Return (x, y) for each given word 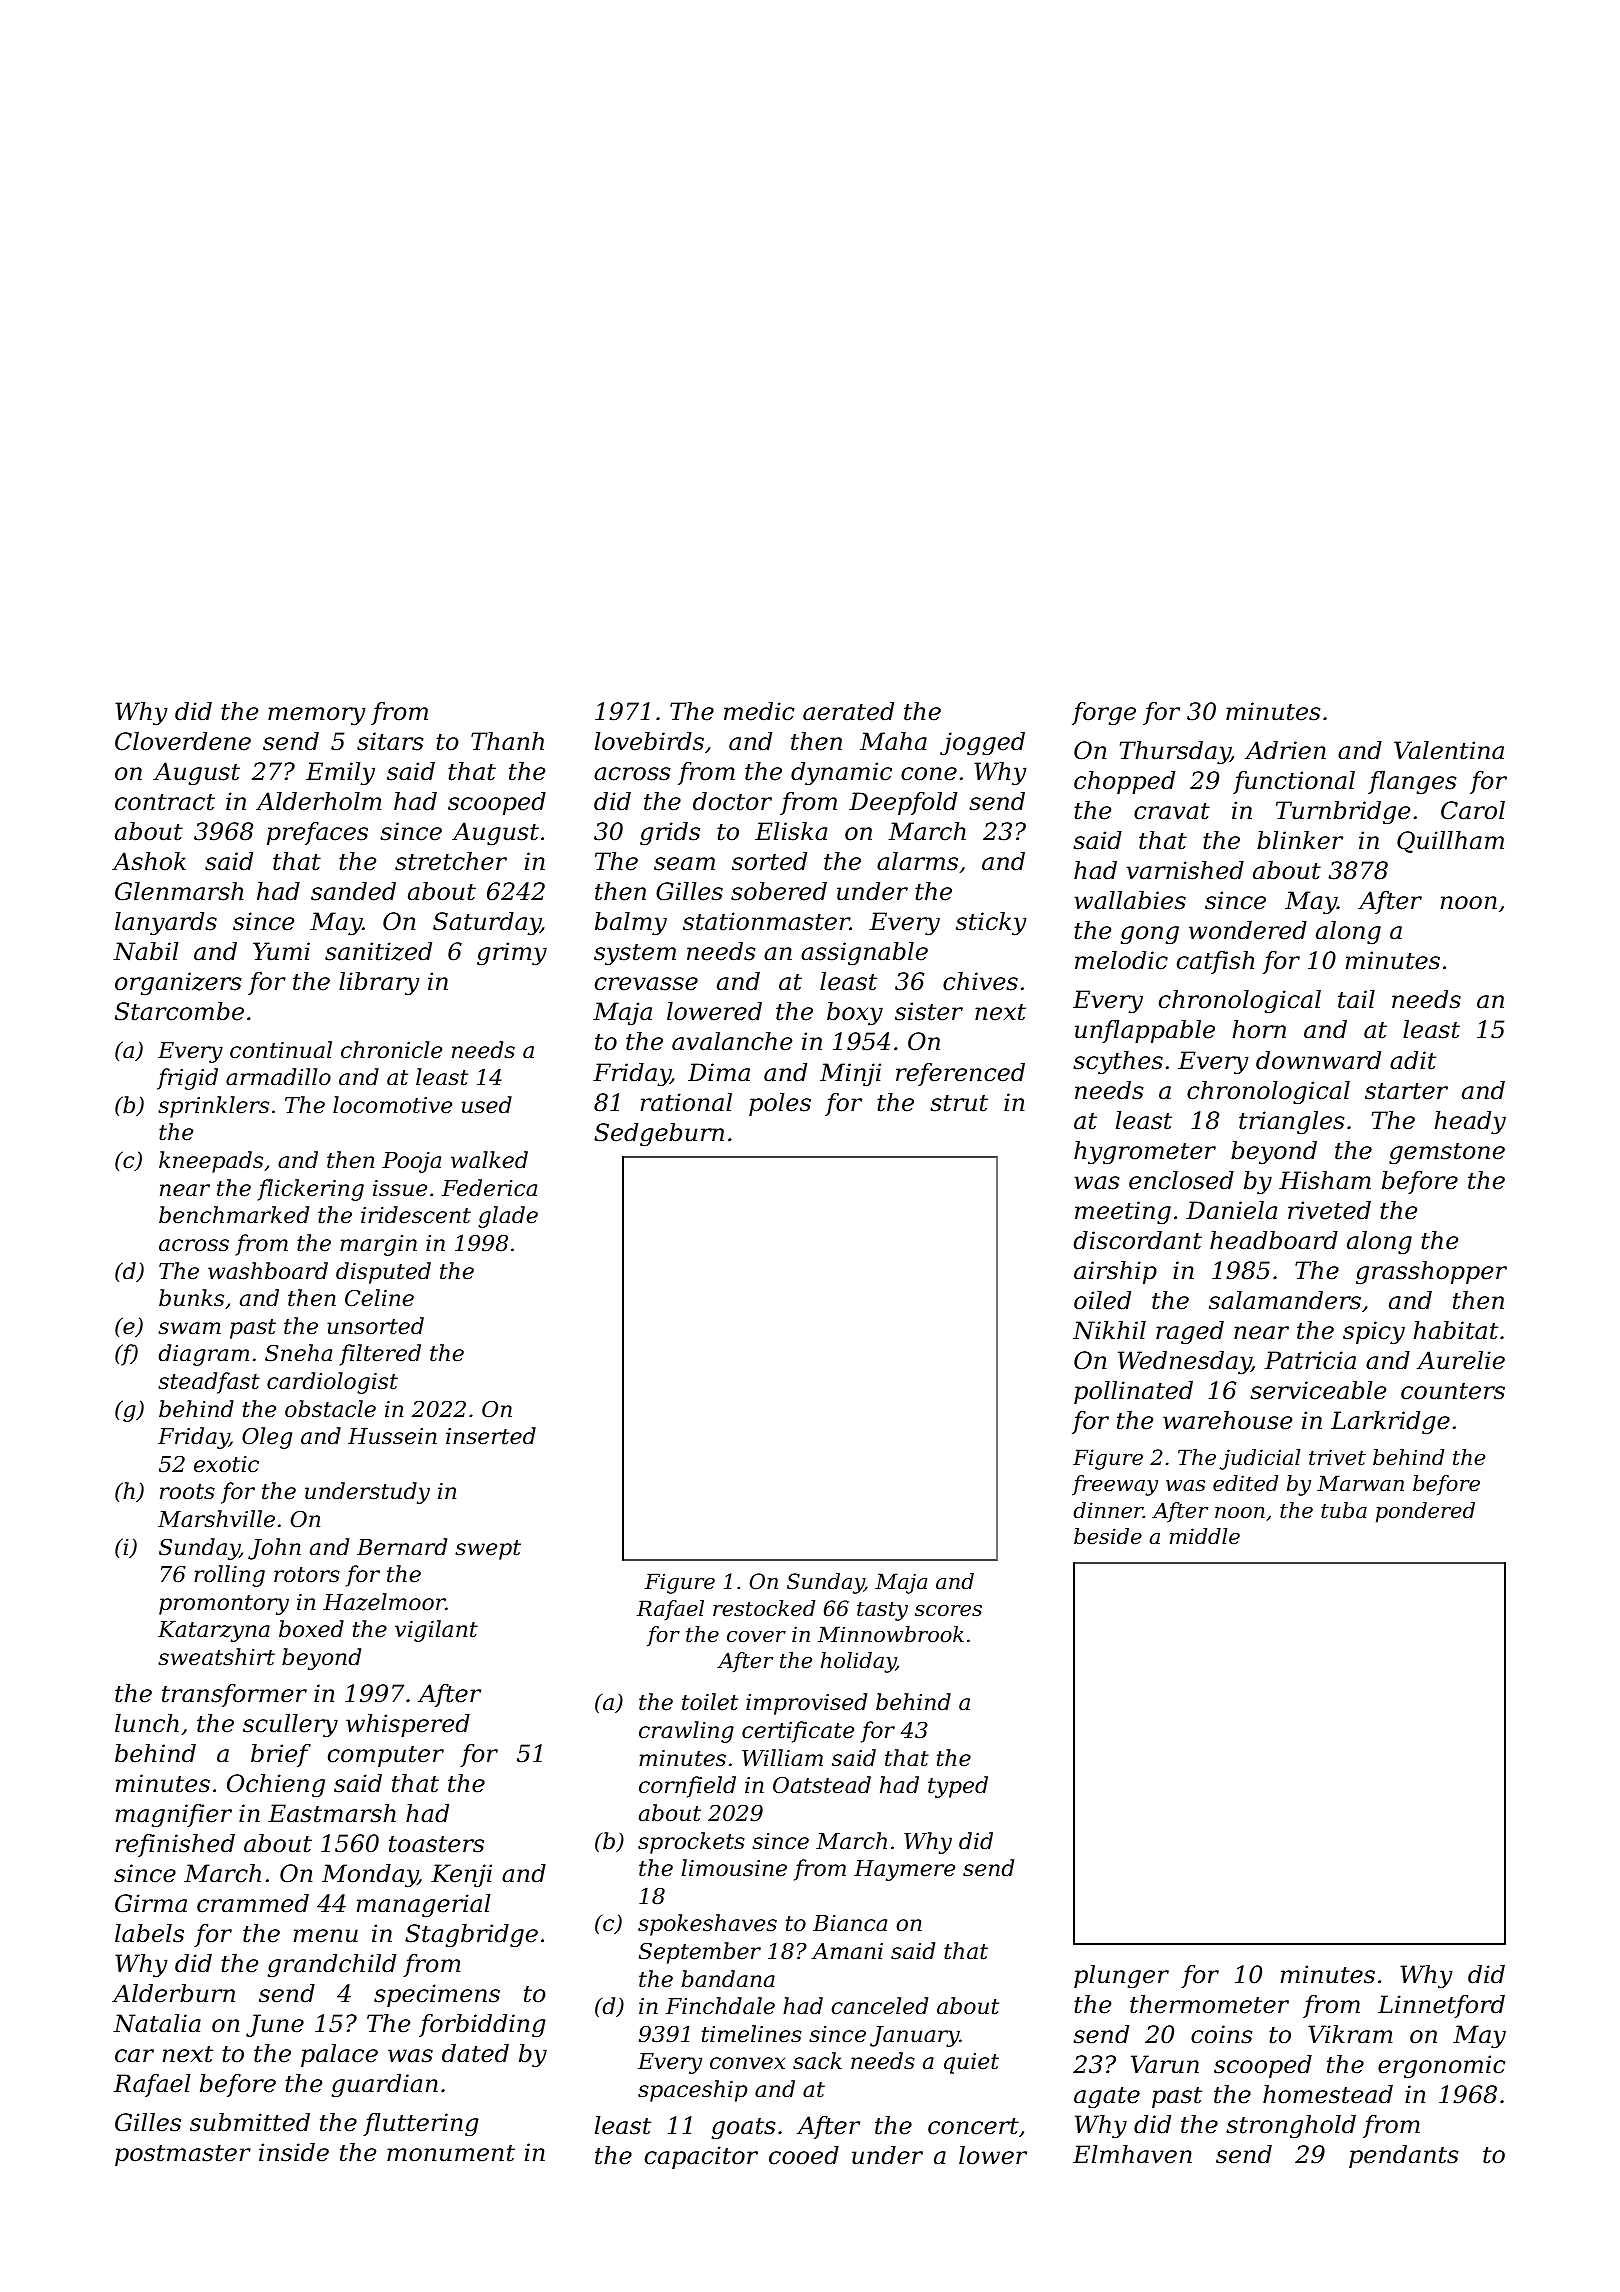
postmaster (183, 2155)
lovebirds (649, 741)
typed (958, 1787)
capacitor (701, 2157)
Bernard (402, 1547)
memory (317, 716)
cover (756, 1637)
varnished (1185, 870)
